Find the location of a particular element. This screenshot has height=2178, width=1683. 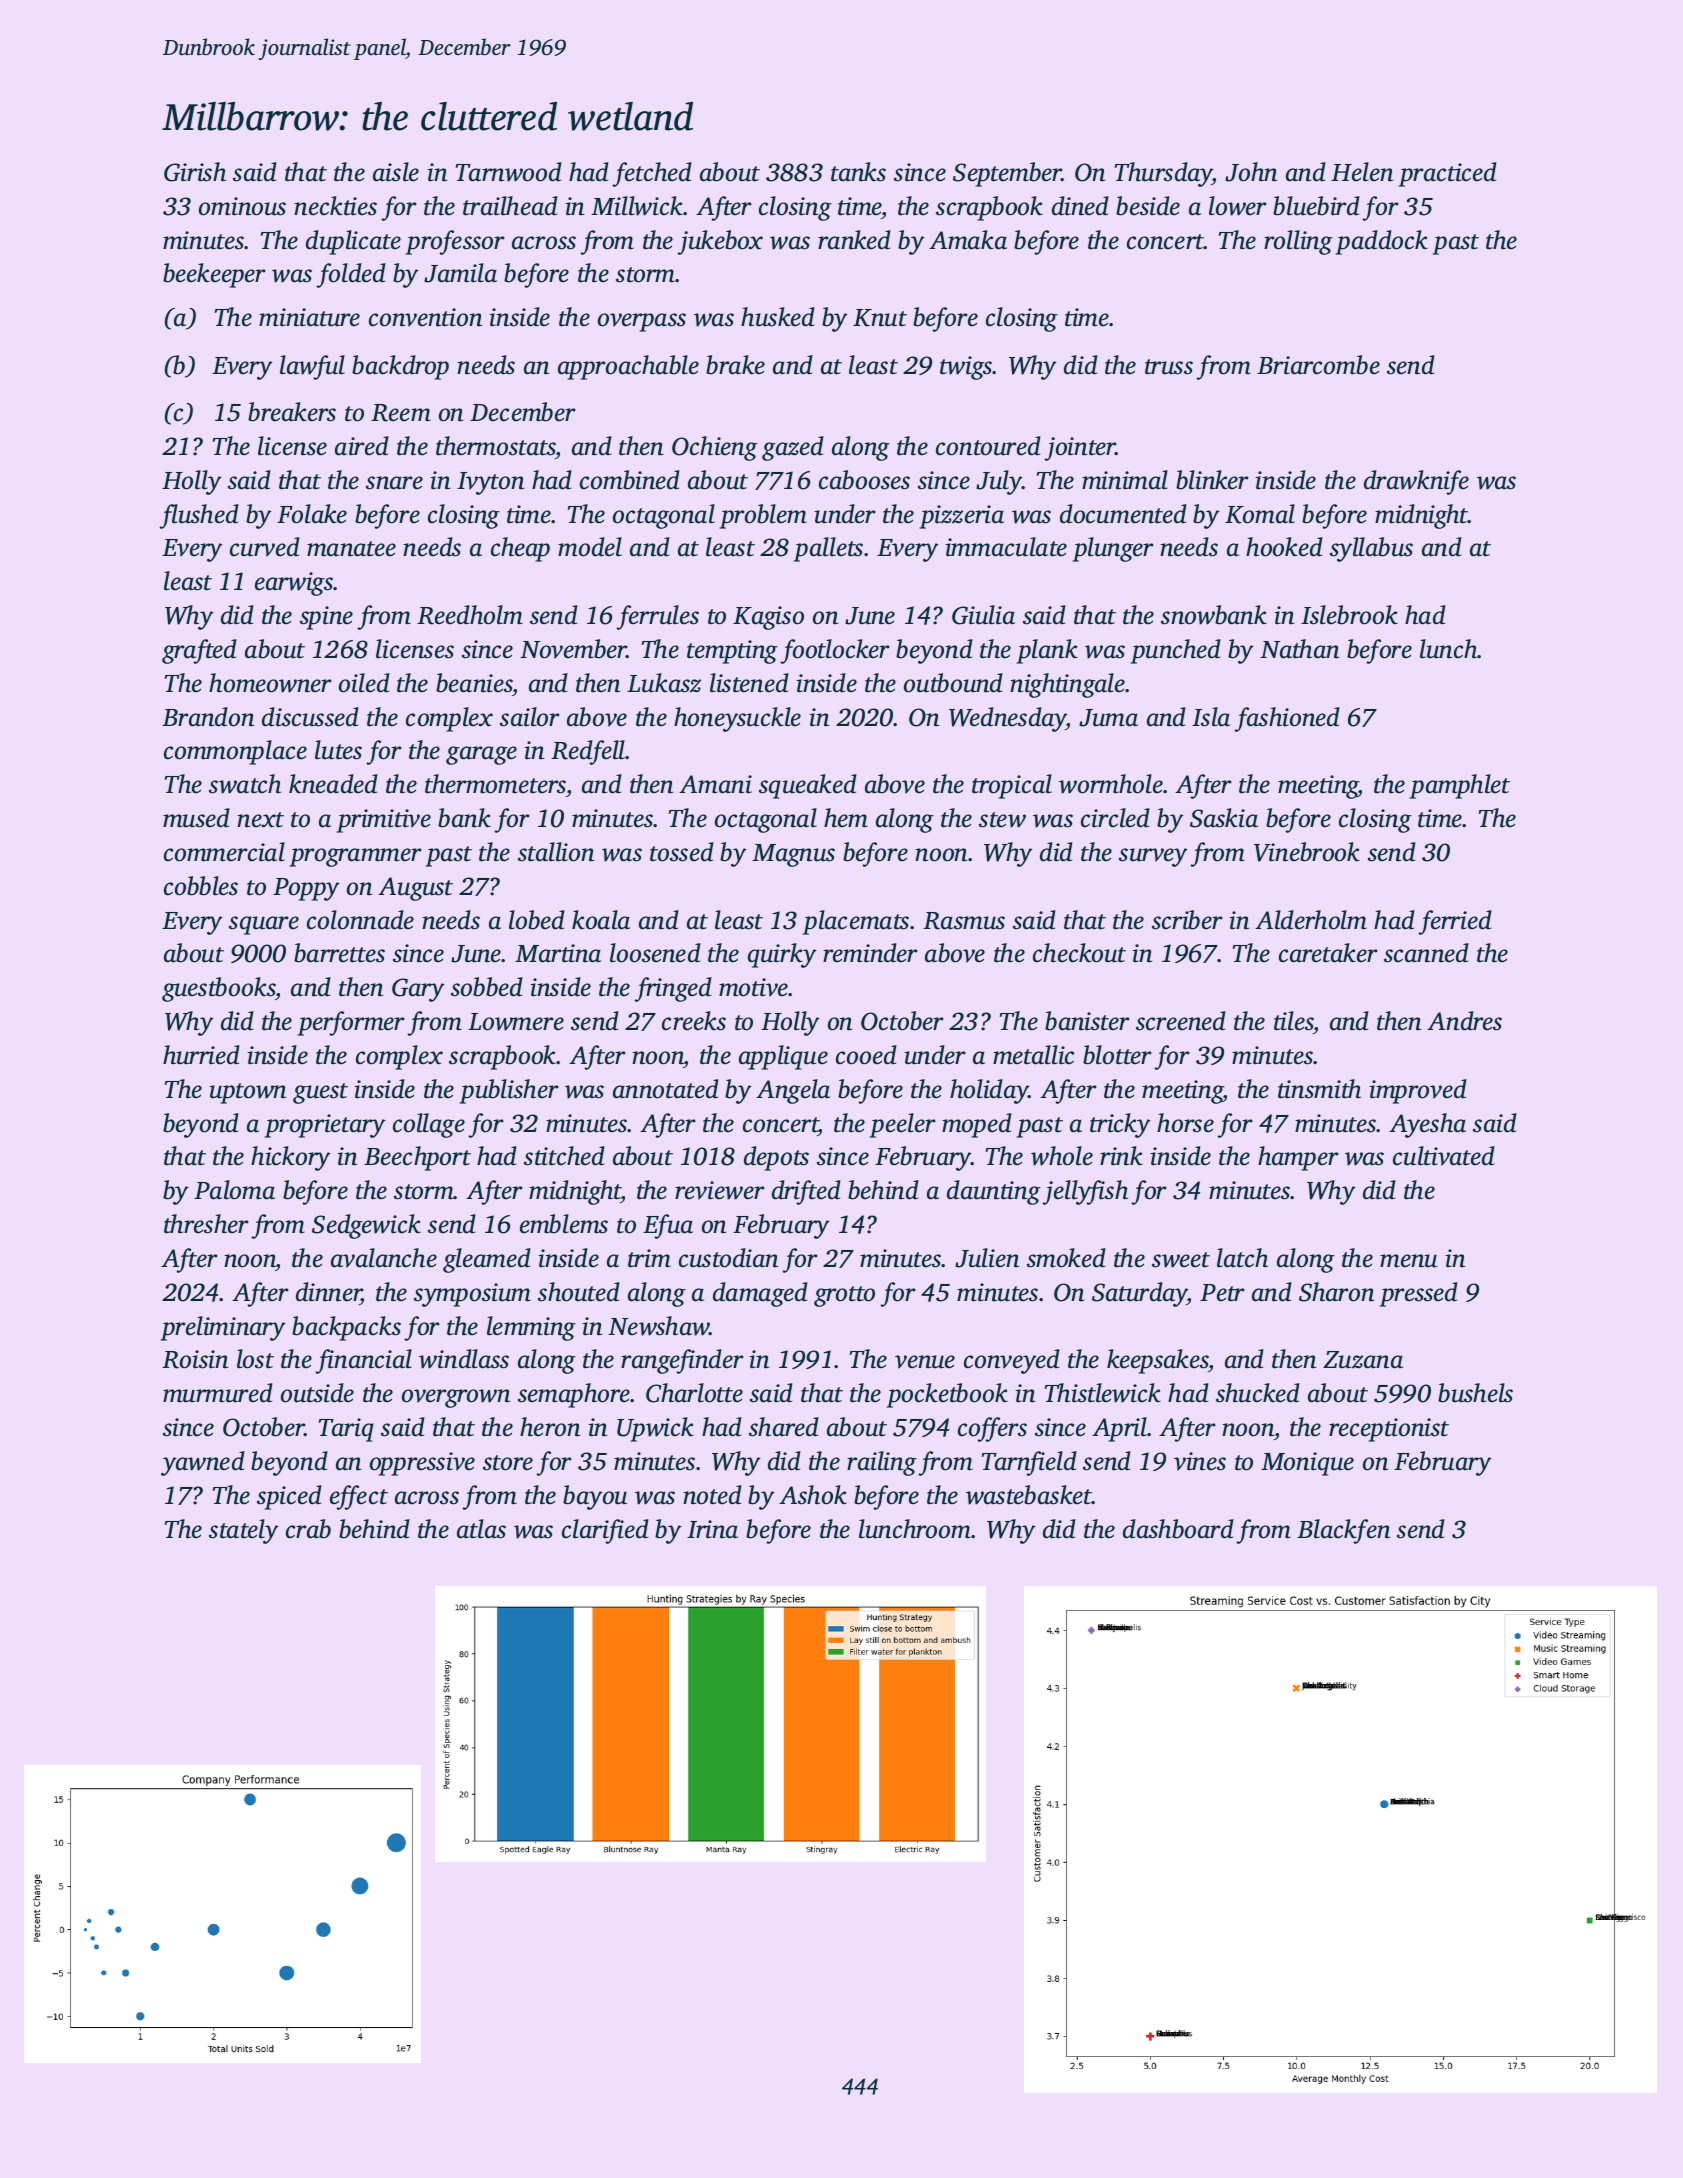

Millwick is located at coordinates (637, 206).
